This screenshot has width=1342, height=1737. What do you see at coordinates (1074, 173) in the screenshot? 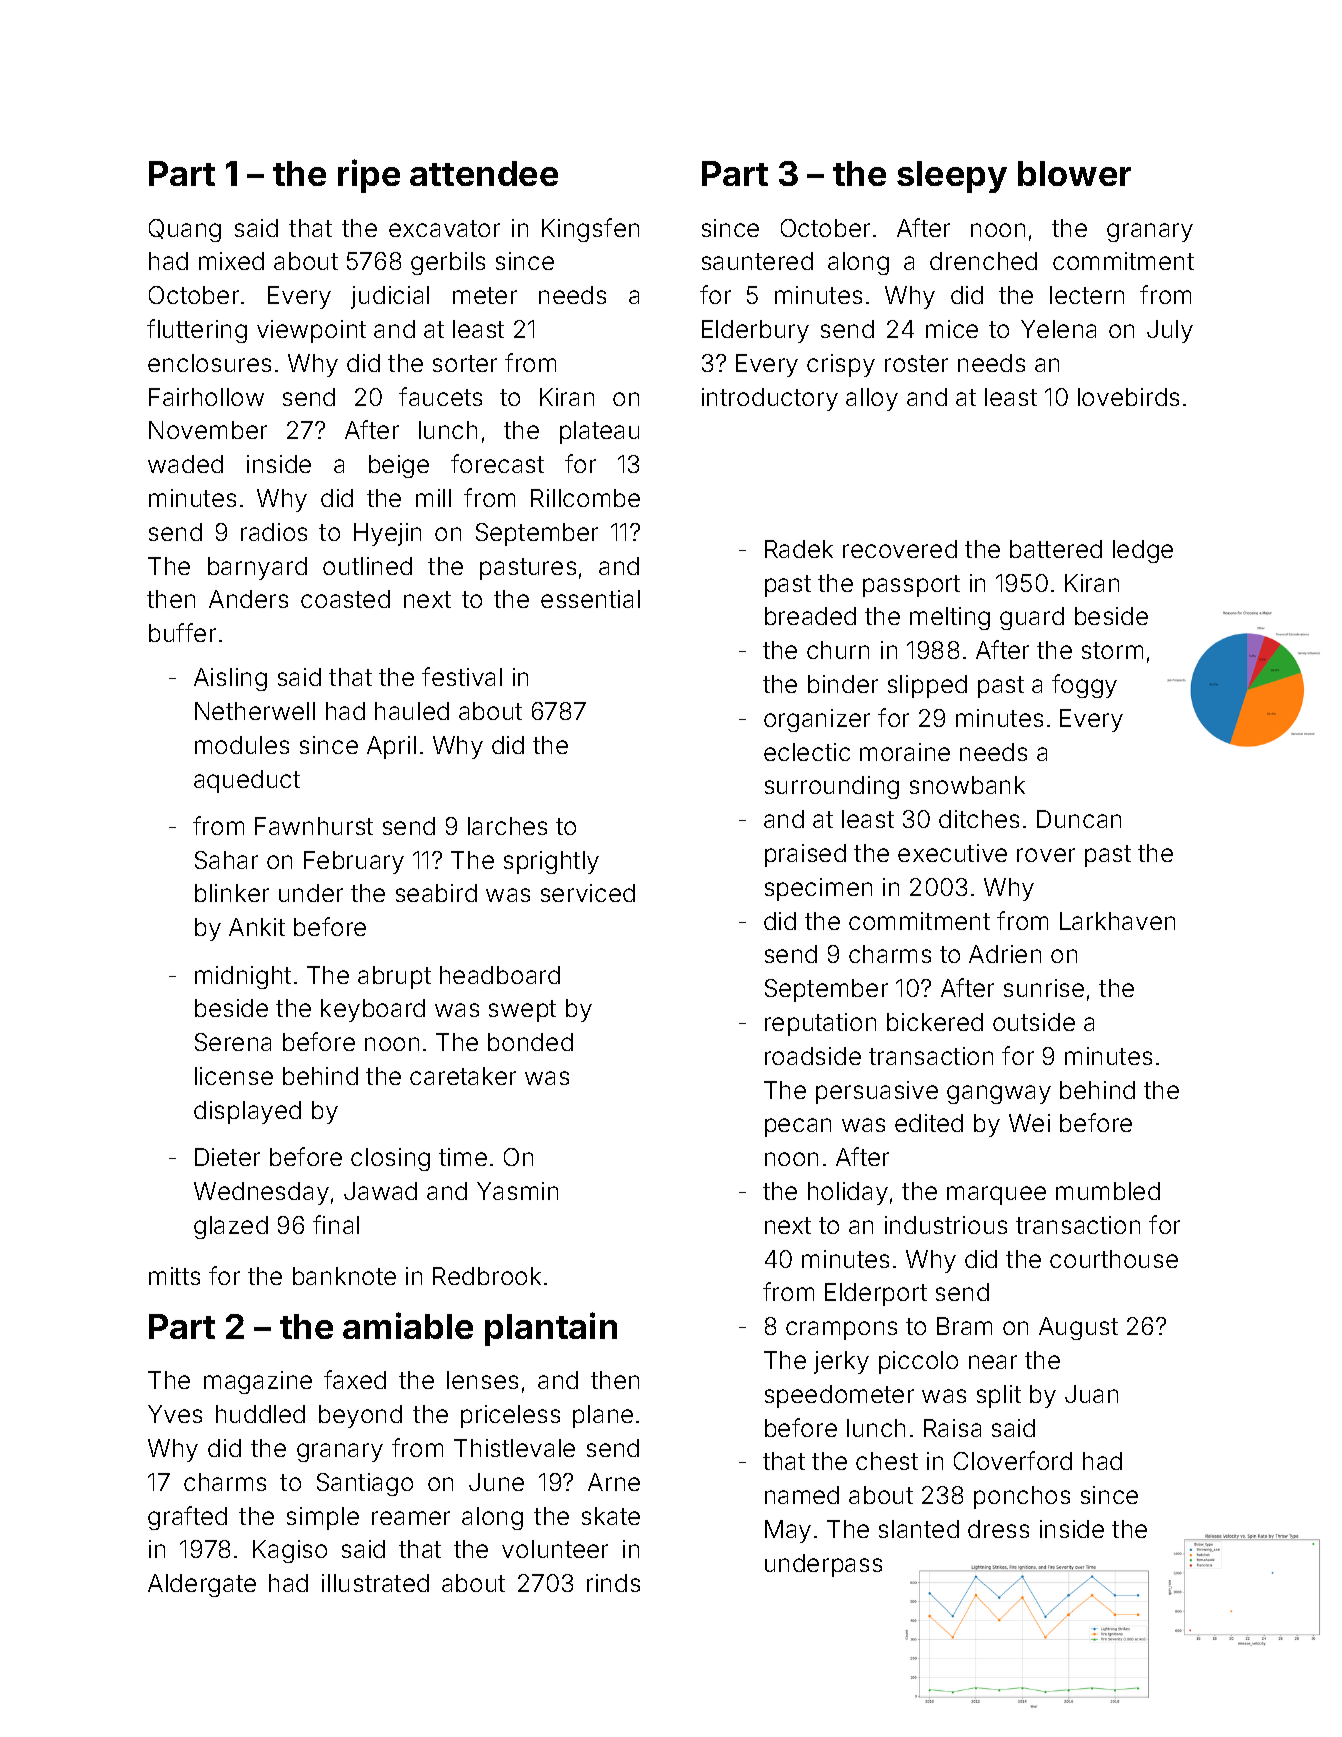
I see `blower` at bounding box center [1074, 173].
